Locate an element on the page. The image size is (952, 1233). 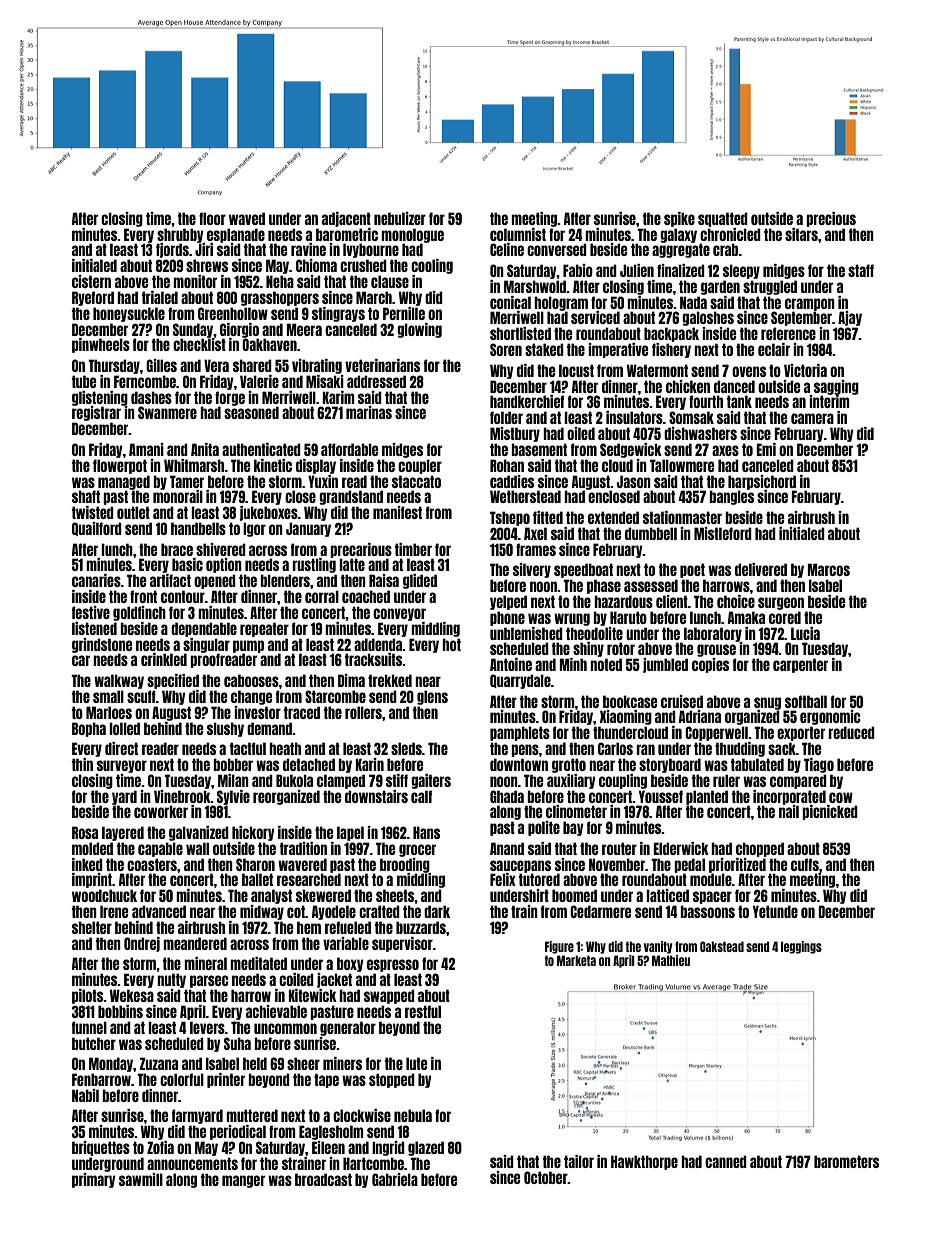
leggings is located at coordinates (801, 947).
